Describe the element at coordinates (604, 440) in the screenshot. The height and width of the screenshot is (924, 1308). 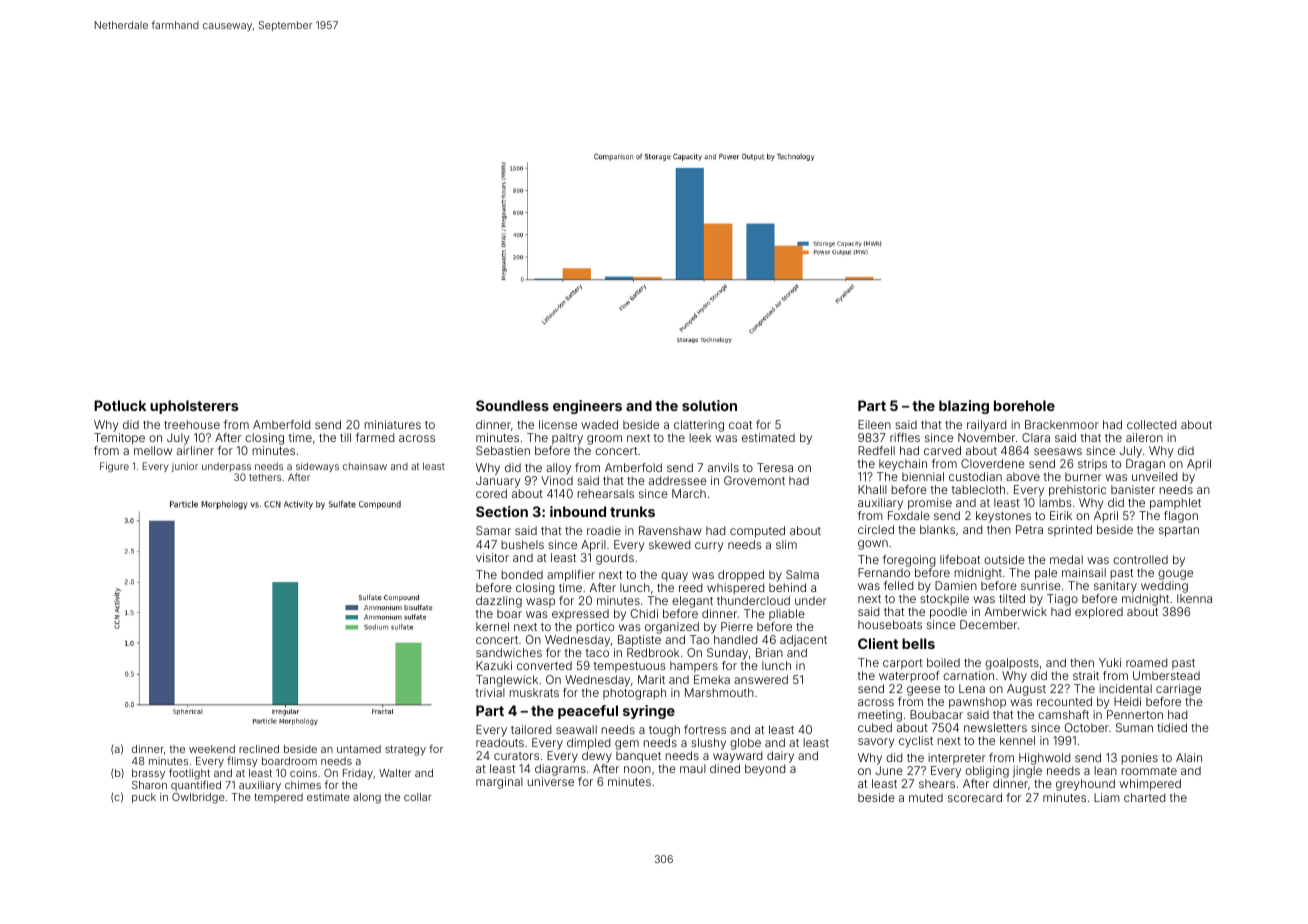
I see `groom` at that location.
